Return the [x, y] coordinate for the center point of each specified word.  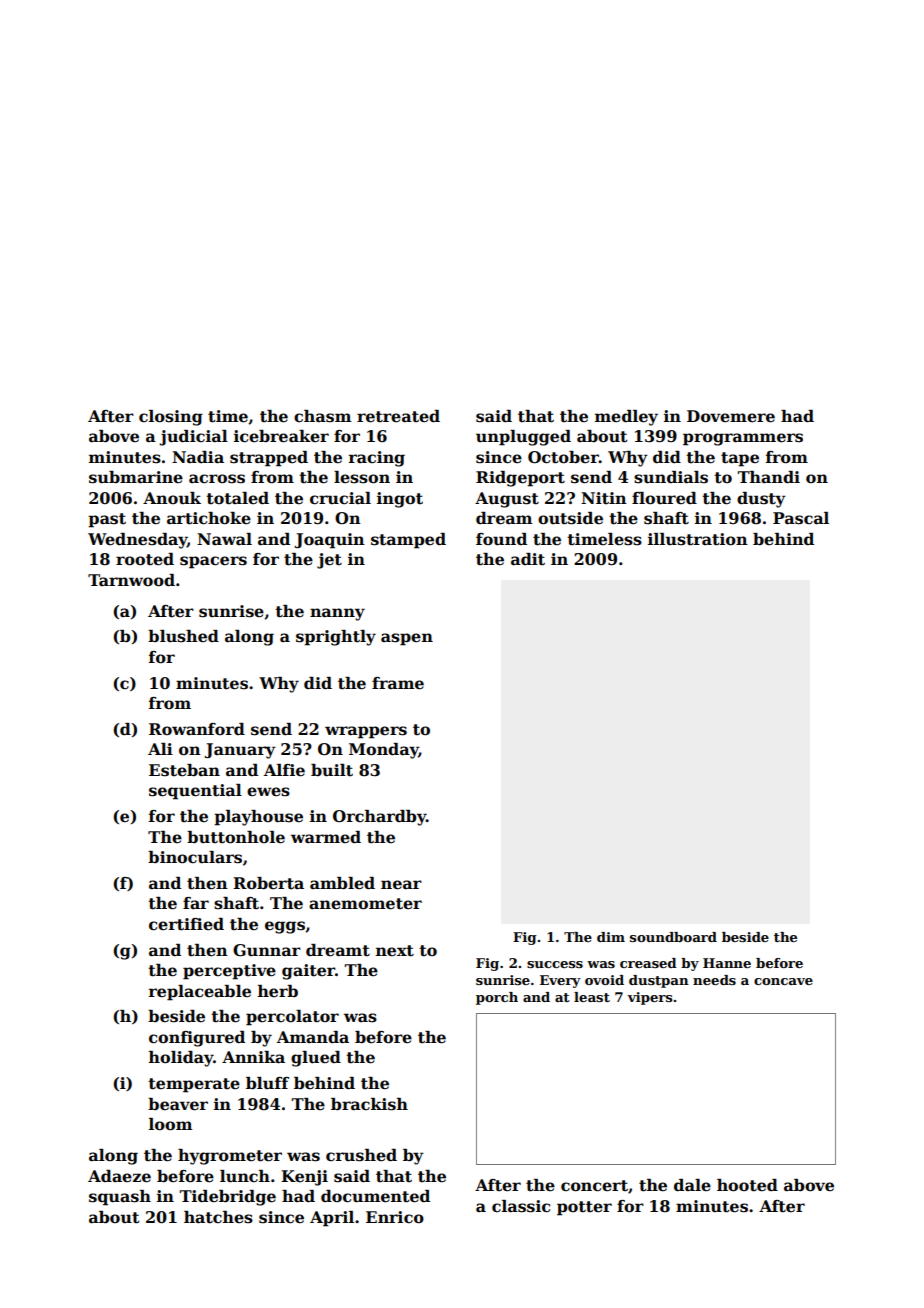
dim [611, 937]
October [563, 457]
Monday [384, 751]
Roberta [268, 883]
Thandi [768, 477]
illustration [698, 539]
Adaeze [119, 1176]
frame [398, 683]
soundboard [673, 937]
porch [497, 998]
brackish [369, 1104]
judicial [193, 438]
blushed [183, 636]
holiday [181, 1059]
